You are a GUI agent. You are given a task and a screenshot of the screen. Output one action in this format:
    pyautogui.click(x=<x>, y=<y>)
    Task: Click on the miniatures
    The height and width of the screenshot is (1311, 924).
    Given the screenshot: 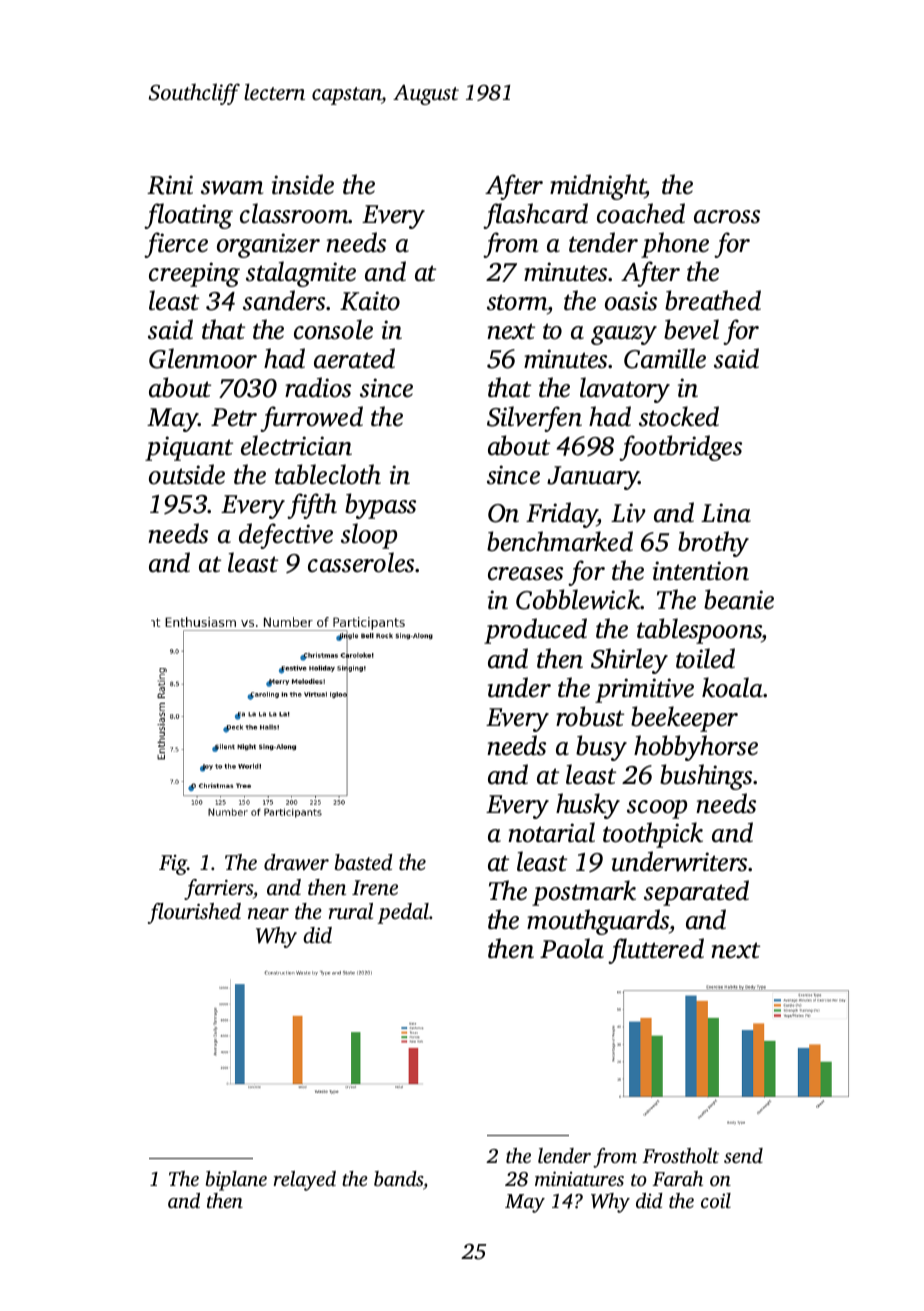 What is the action you would take?
    pyautogui.click(x=579, y=1178)
